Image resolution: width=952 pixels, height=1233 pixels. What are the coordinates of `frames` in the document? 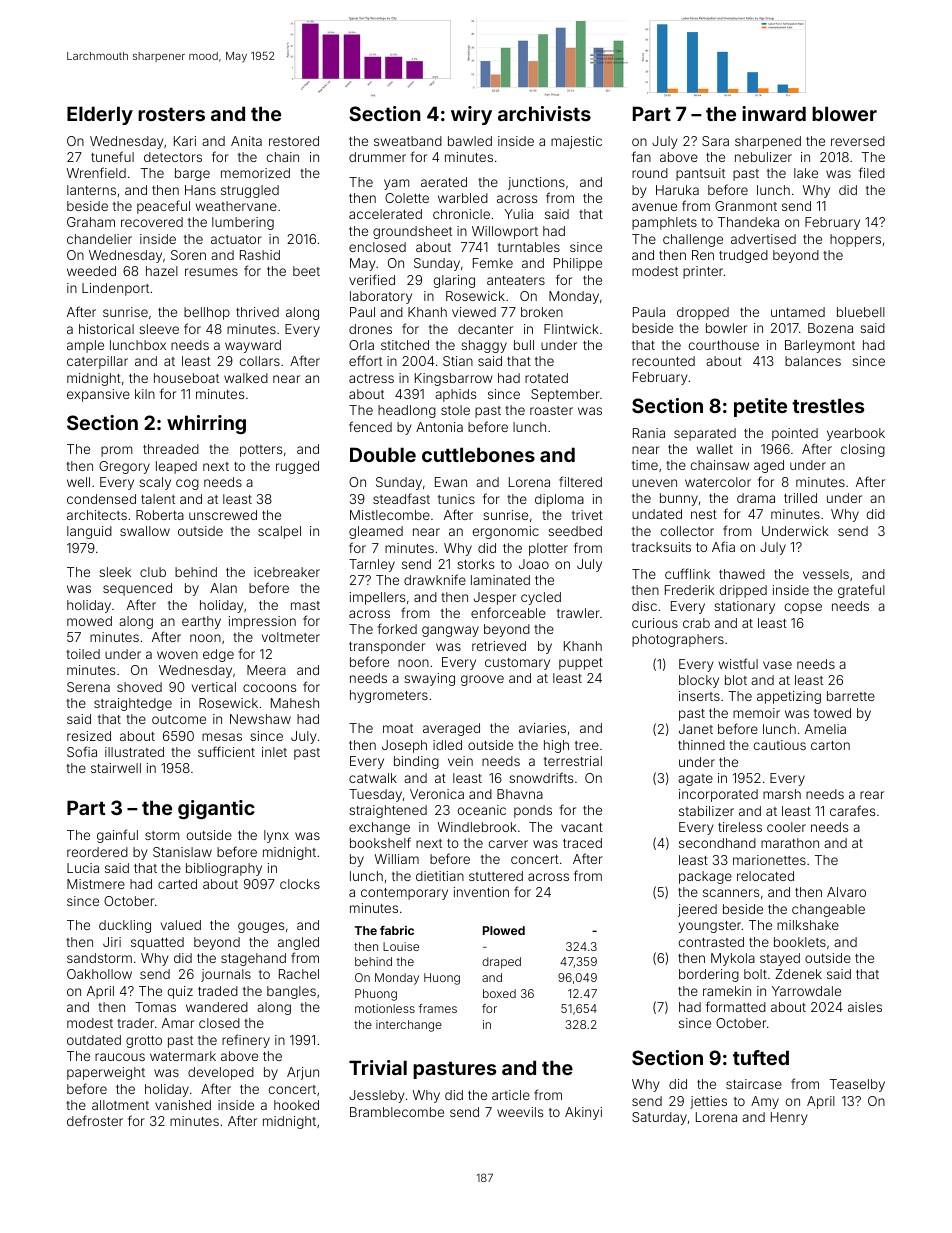 It's located at (438, 1008).
